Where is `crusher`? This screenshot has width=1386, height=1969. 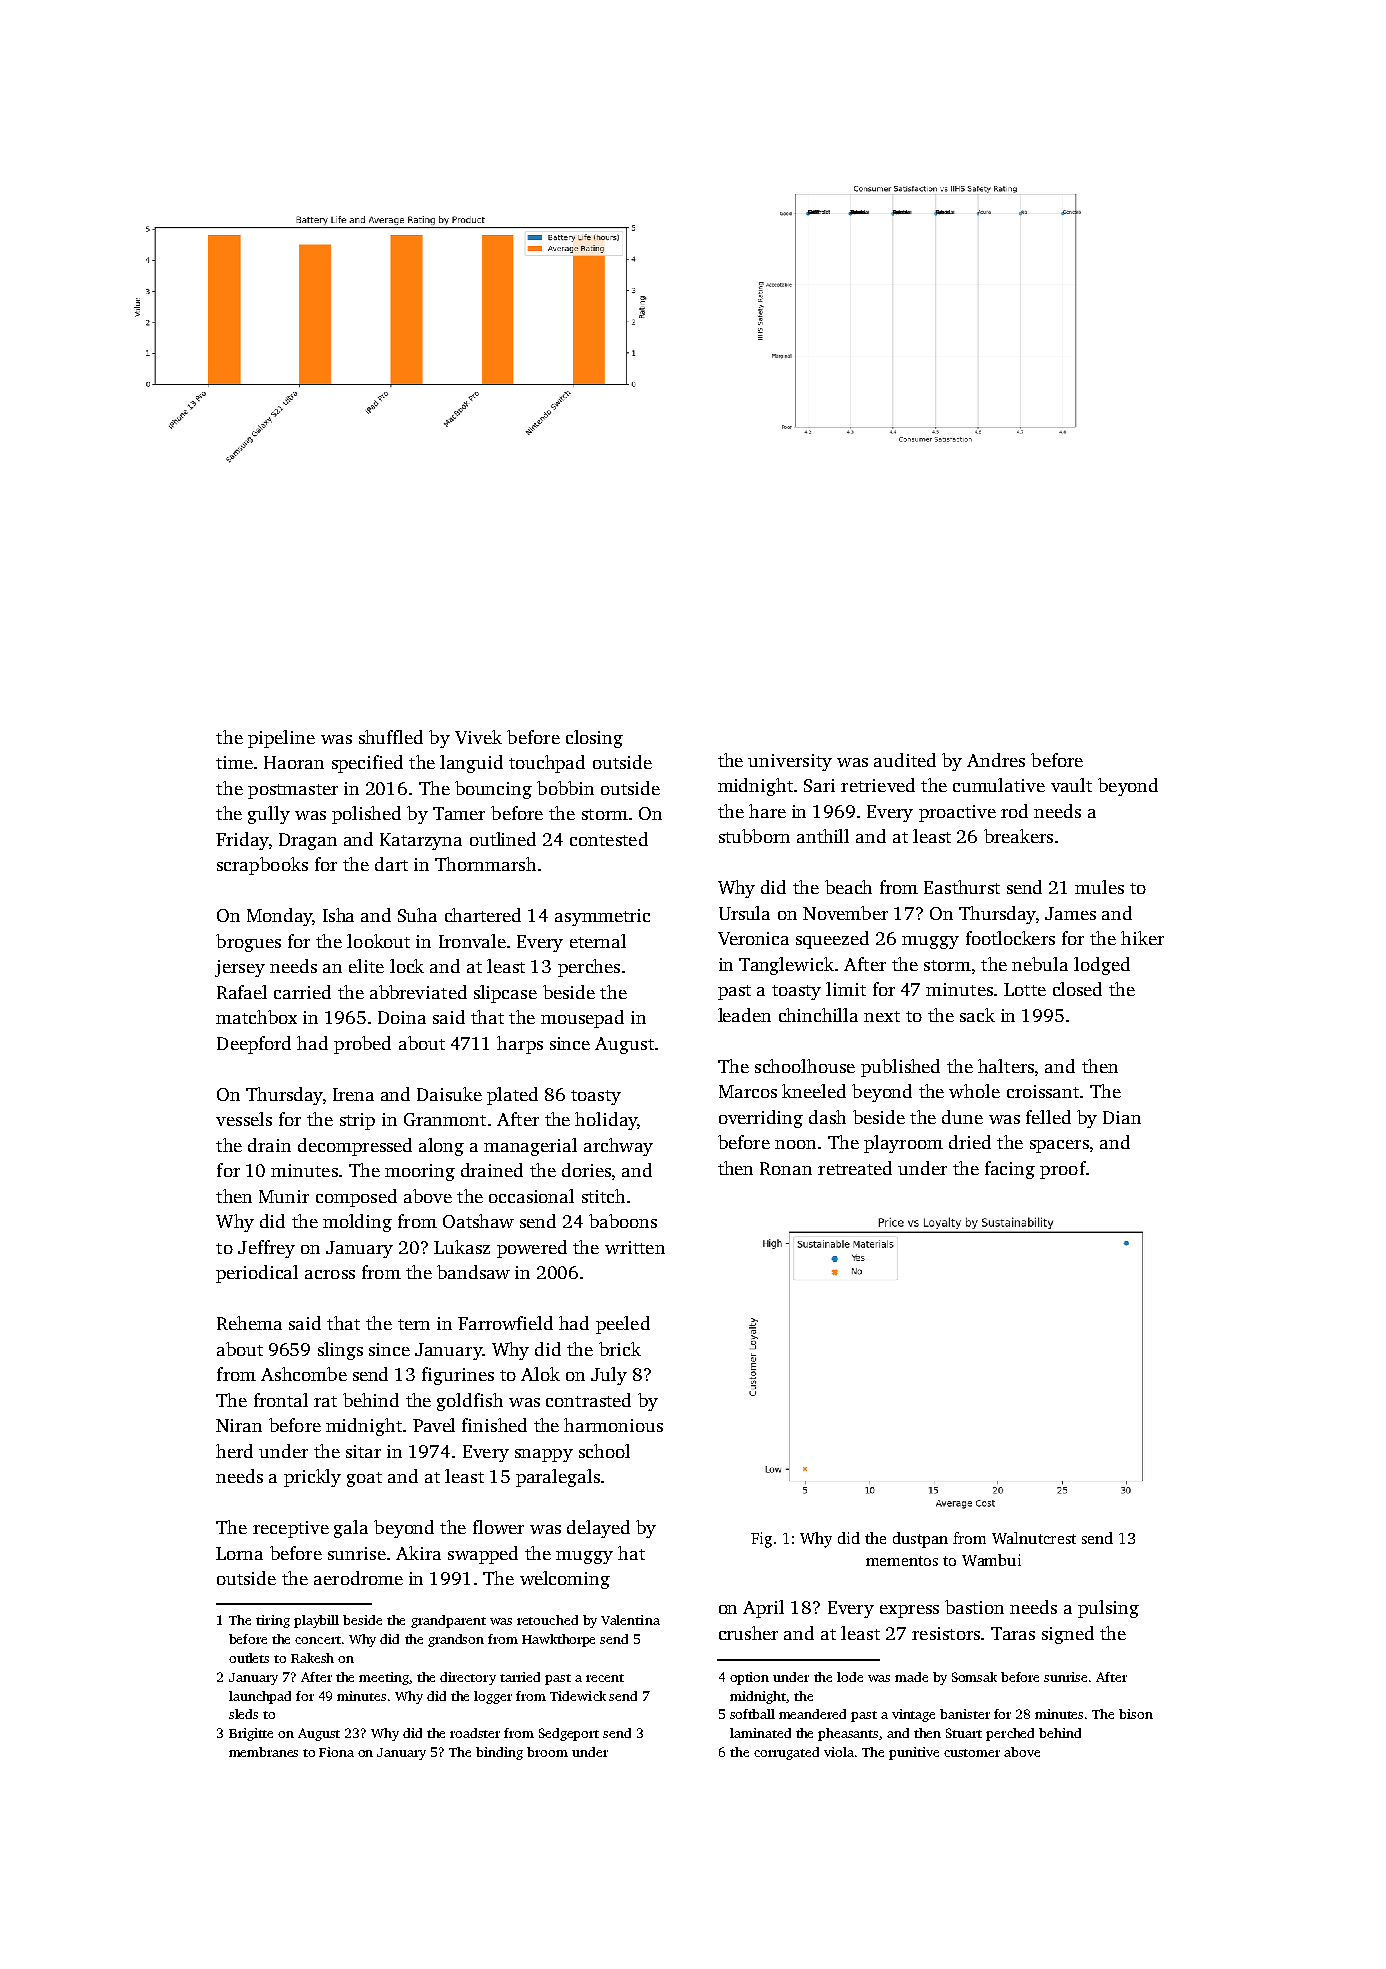
crusher is located at coordinates (748, 1633).
